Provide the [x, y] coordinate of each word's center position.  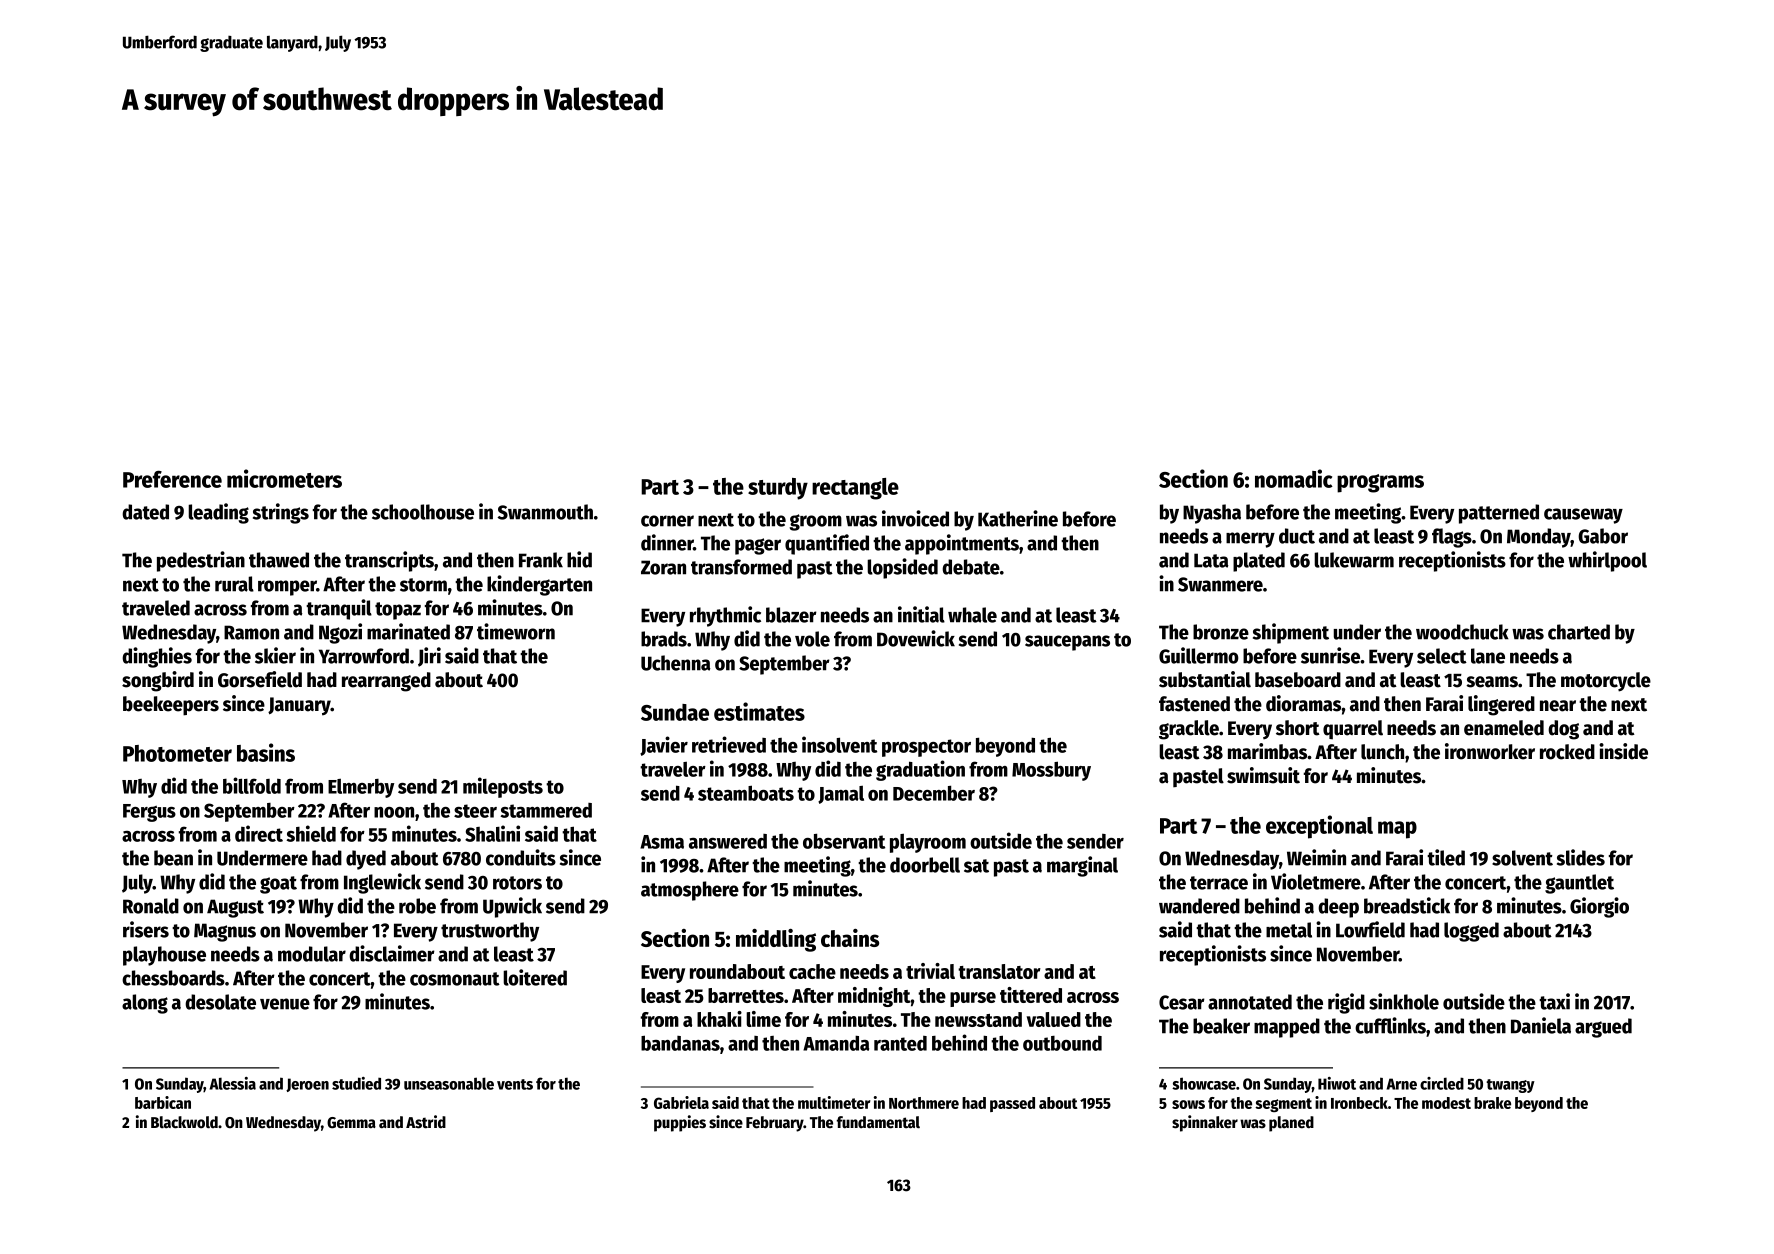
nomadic [1294, 478]
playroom [928, 843]
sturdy [778, 489]
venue [285, 1004]
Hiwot [1337, 1083]
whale [972, 615]
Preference [172, 479]
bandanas [680, 1043]
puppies [680, 1123]
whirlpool [1607, 561]
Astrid [426, 1122]
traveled [156, 608]
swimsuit [1263, 775]
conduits [521, 857]
